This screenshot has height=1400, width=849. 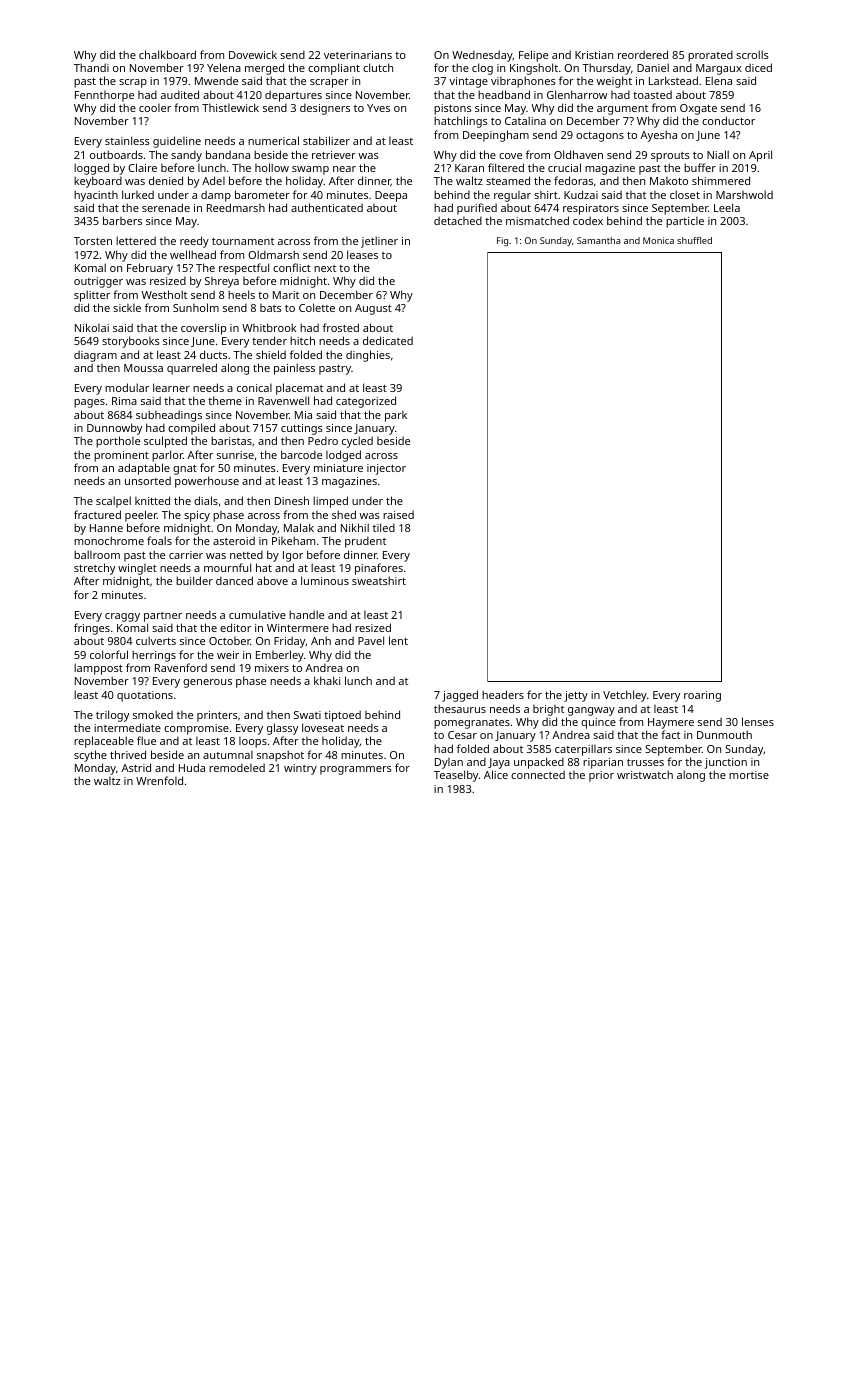 What do you see at coordinates (366, 402) in the screenshot?
I see `categorized` at bounding box center [366, 402].
